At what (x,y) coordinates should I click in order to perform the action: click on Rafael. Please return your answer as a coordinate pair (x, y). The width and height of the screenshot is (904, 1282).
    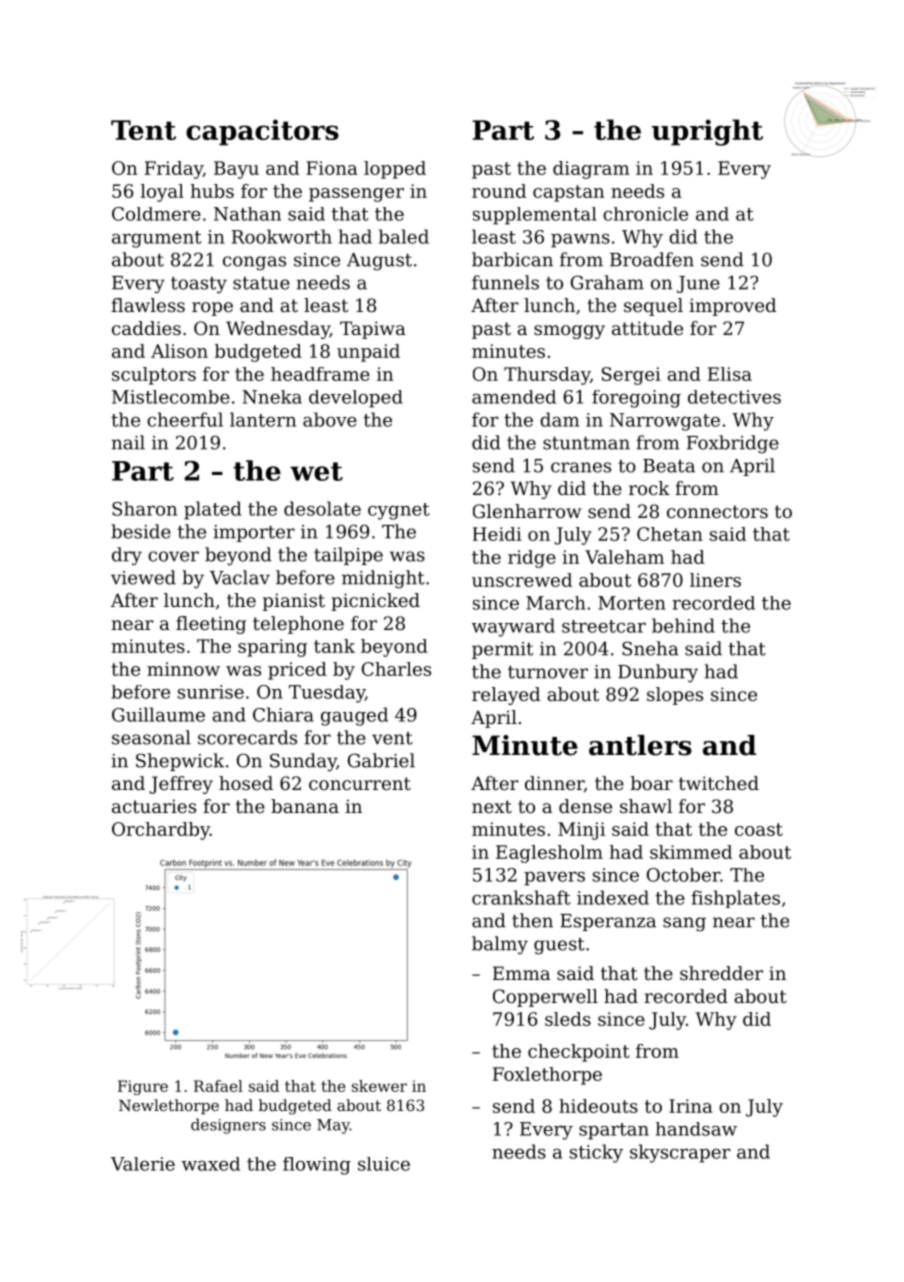
    Looking at the image, I should click on (218, 1086).
